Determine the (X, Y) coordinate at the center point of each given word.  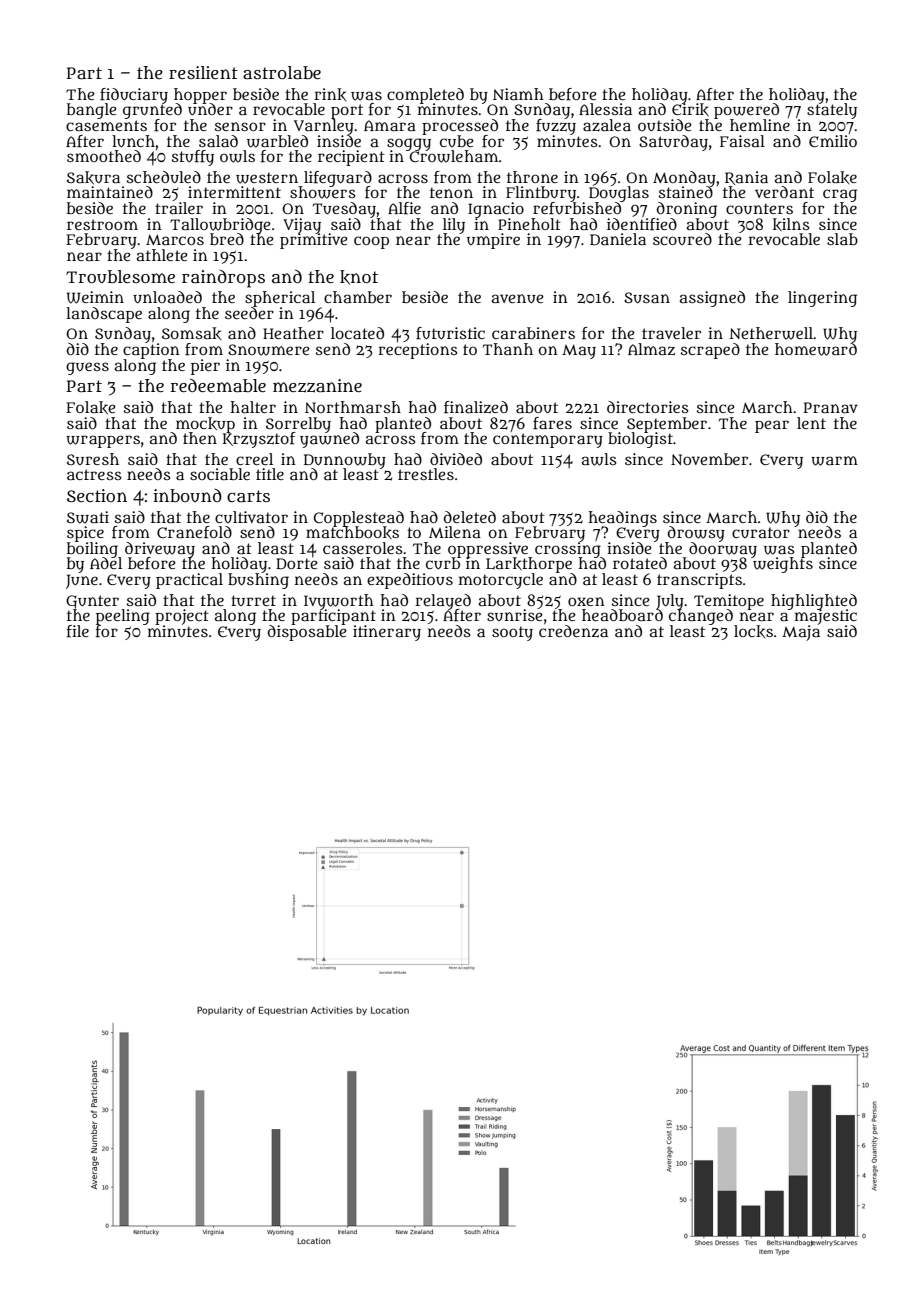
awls (599, 459)
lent (811, 423)
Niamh (518, 94)
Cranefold (194, 532)
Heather (293, 333)
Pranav (831, 407)
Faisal (742, 141)
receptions (418, 351)
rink (330, 94)
